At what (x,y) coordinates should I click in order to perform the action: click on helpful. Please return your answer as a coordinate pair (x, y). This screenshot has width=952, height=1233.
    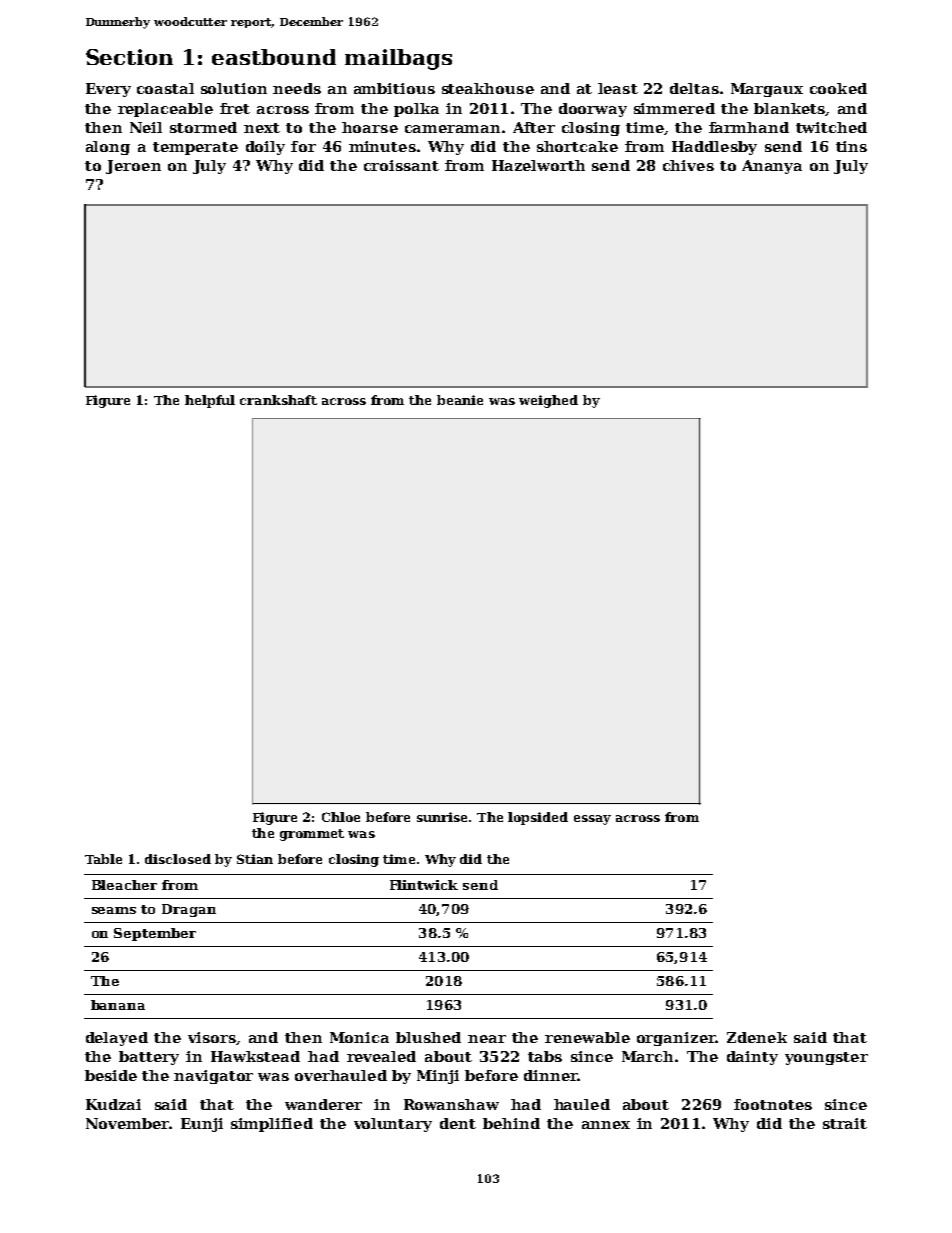
    Looking at the image, I should click on (210, 401).
